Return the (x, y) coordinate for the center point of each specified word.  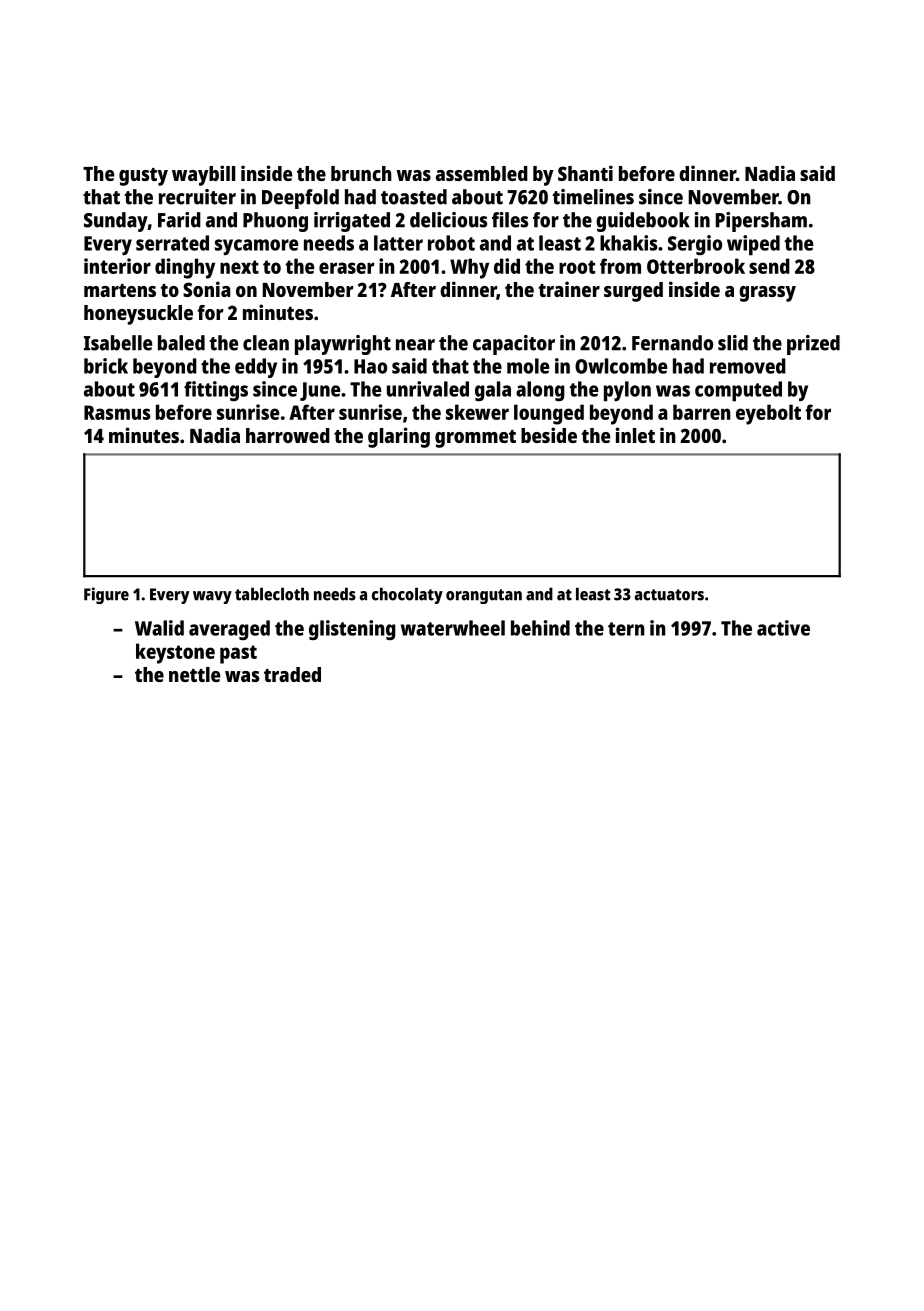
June (320, 391)
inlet (635, 435)
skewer (477, 412)
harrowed (288, 435)
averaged (229, 630)
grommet (475, 439)
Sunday (116, 222)
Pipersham (761, 222)
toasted (414, 197)
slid (733, 343)
